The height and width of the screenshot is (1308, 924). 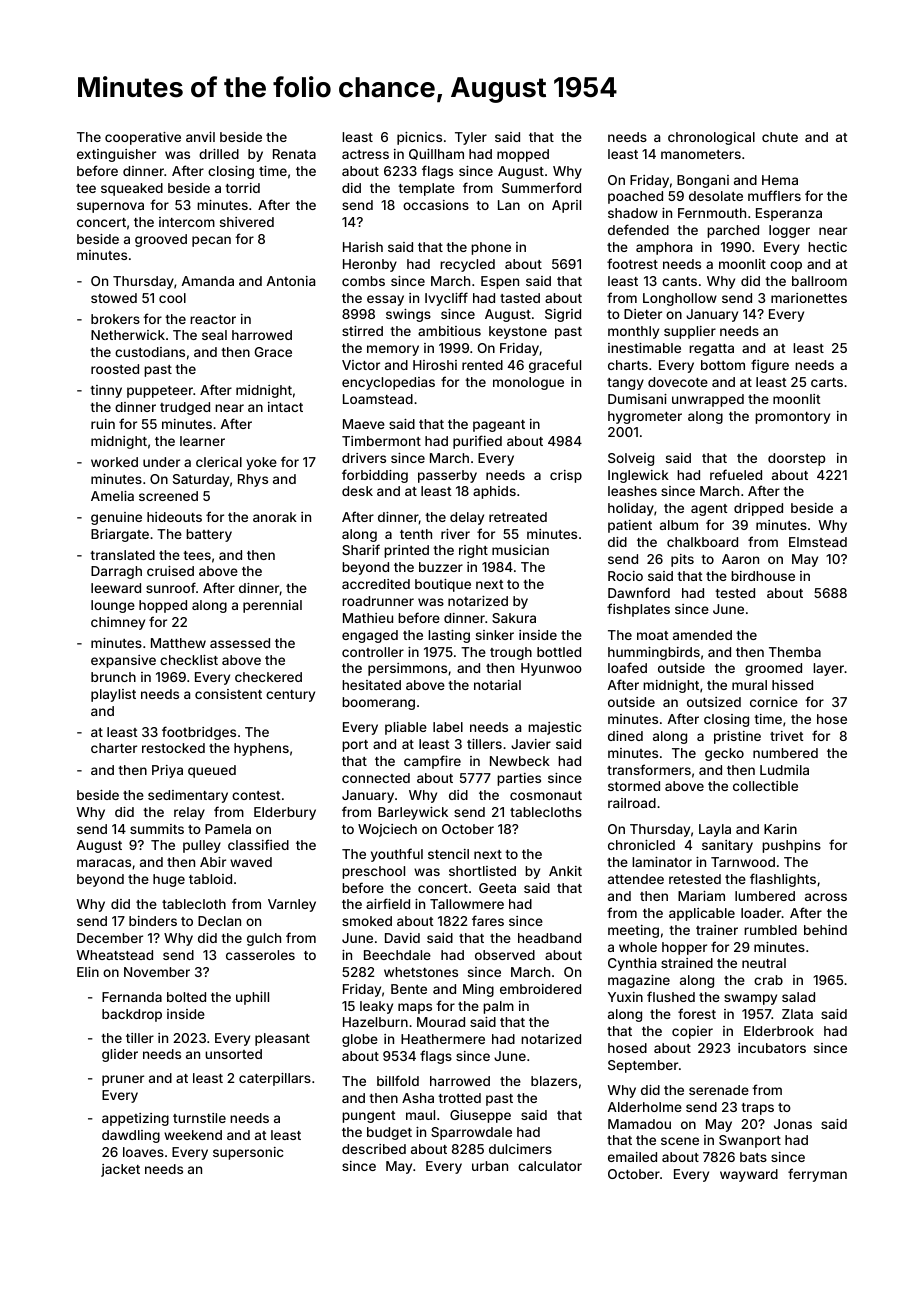 What do you see at coordinates (764, 963) in the screenshot?
I see `neutral` at bounding box center [764, 963].
